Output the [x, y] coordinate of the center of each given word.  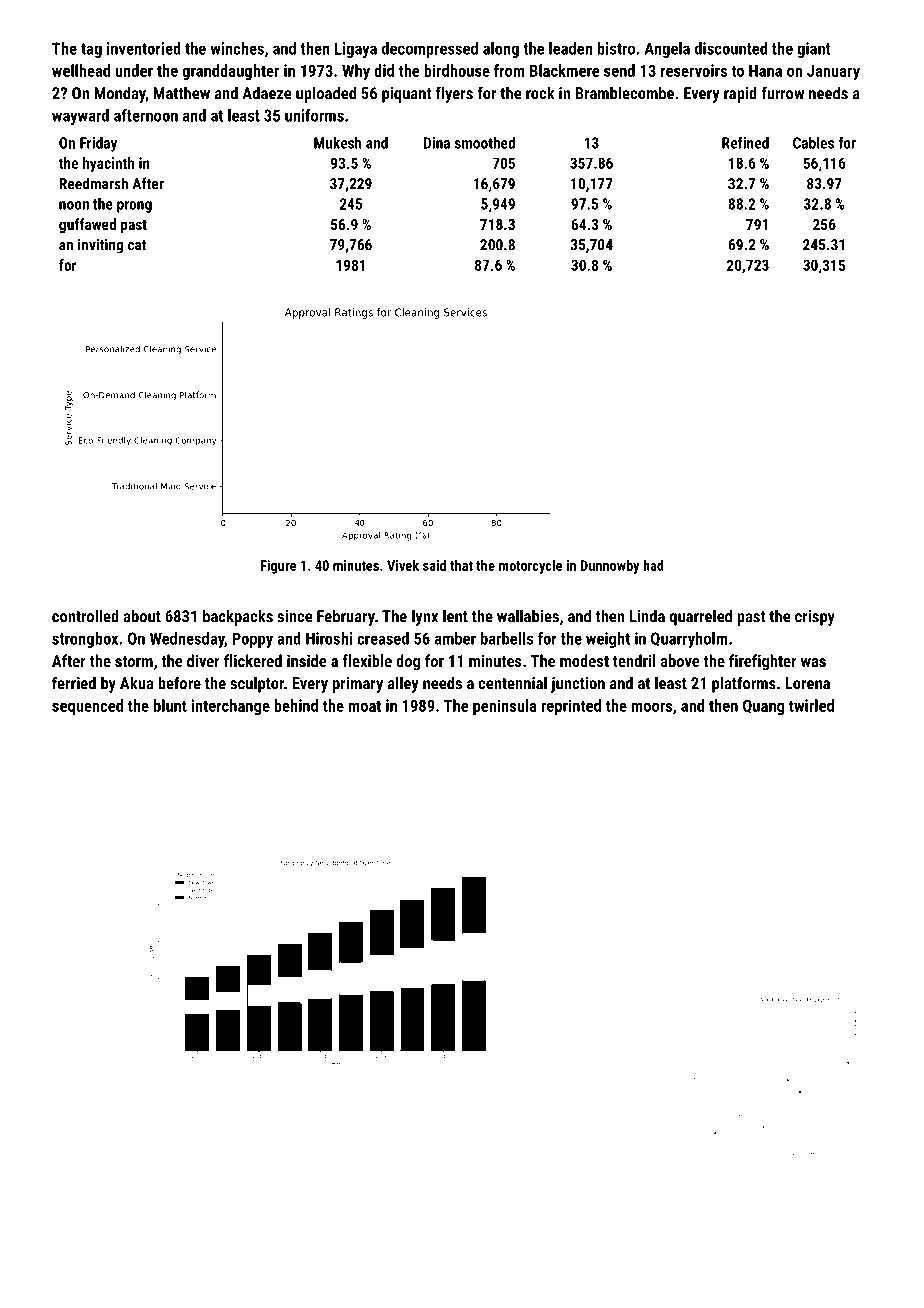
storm [134, 661]
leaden [570, 48]
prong [134, 207]
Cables [813, 143]
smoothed [485, 143]
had [653, 565]
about [142, 616]
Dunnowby [610, 567]
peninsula [505, 707]
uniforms [314, 115]
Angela [667, 50]
